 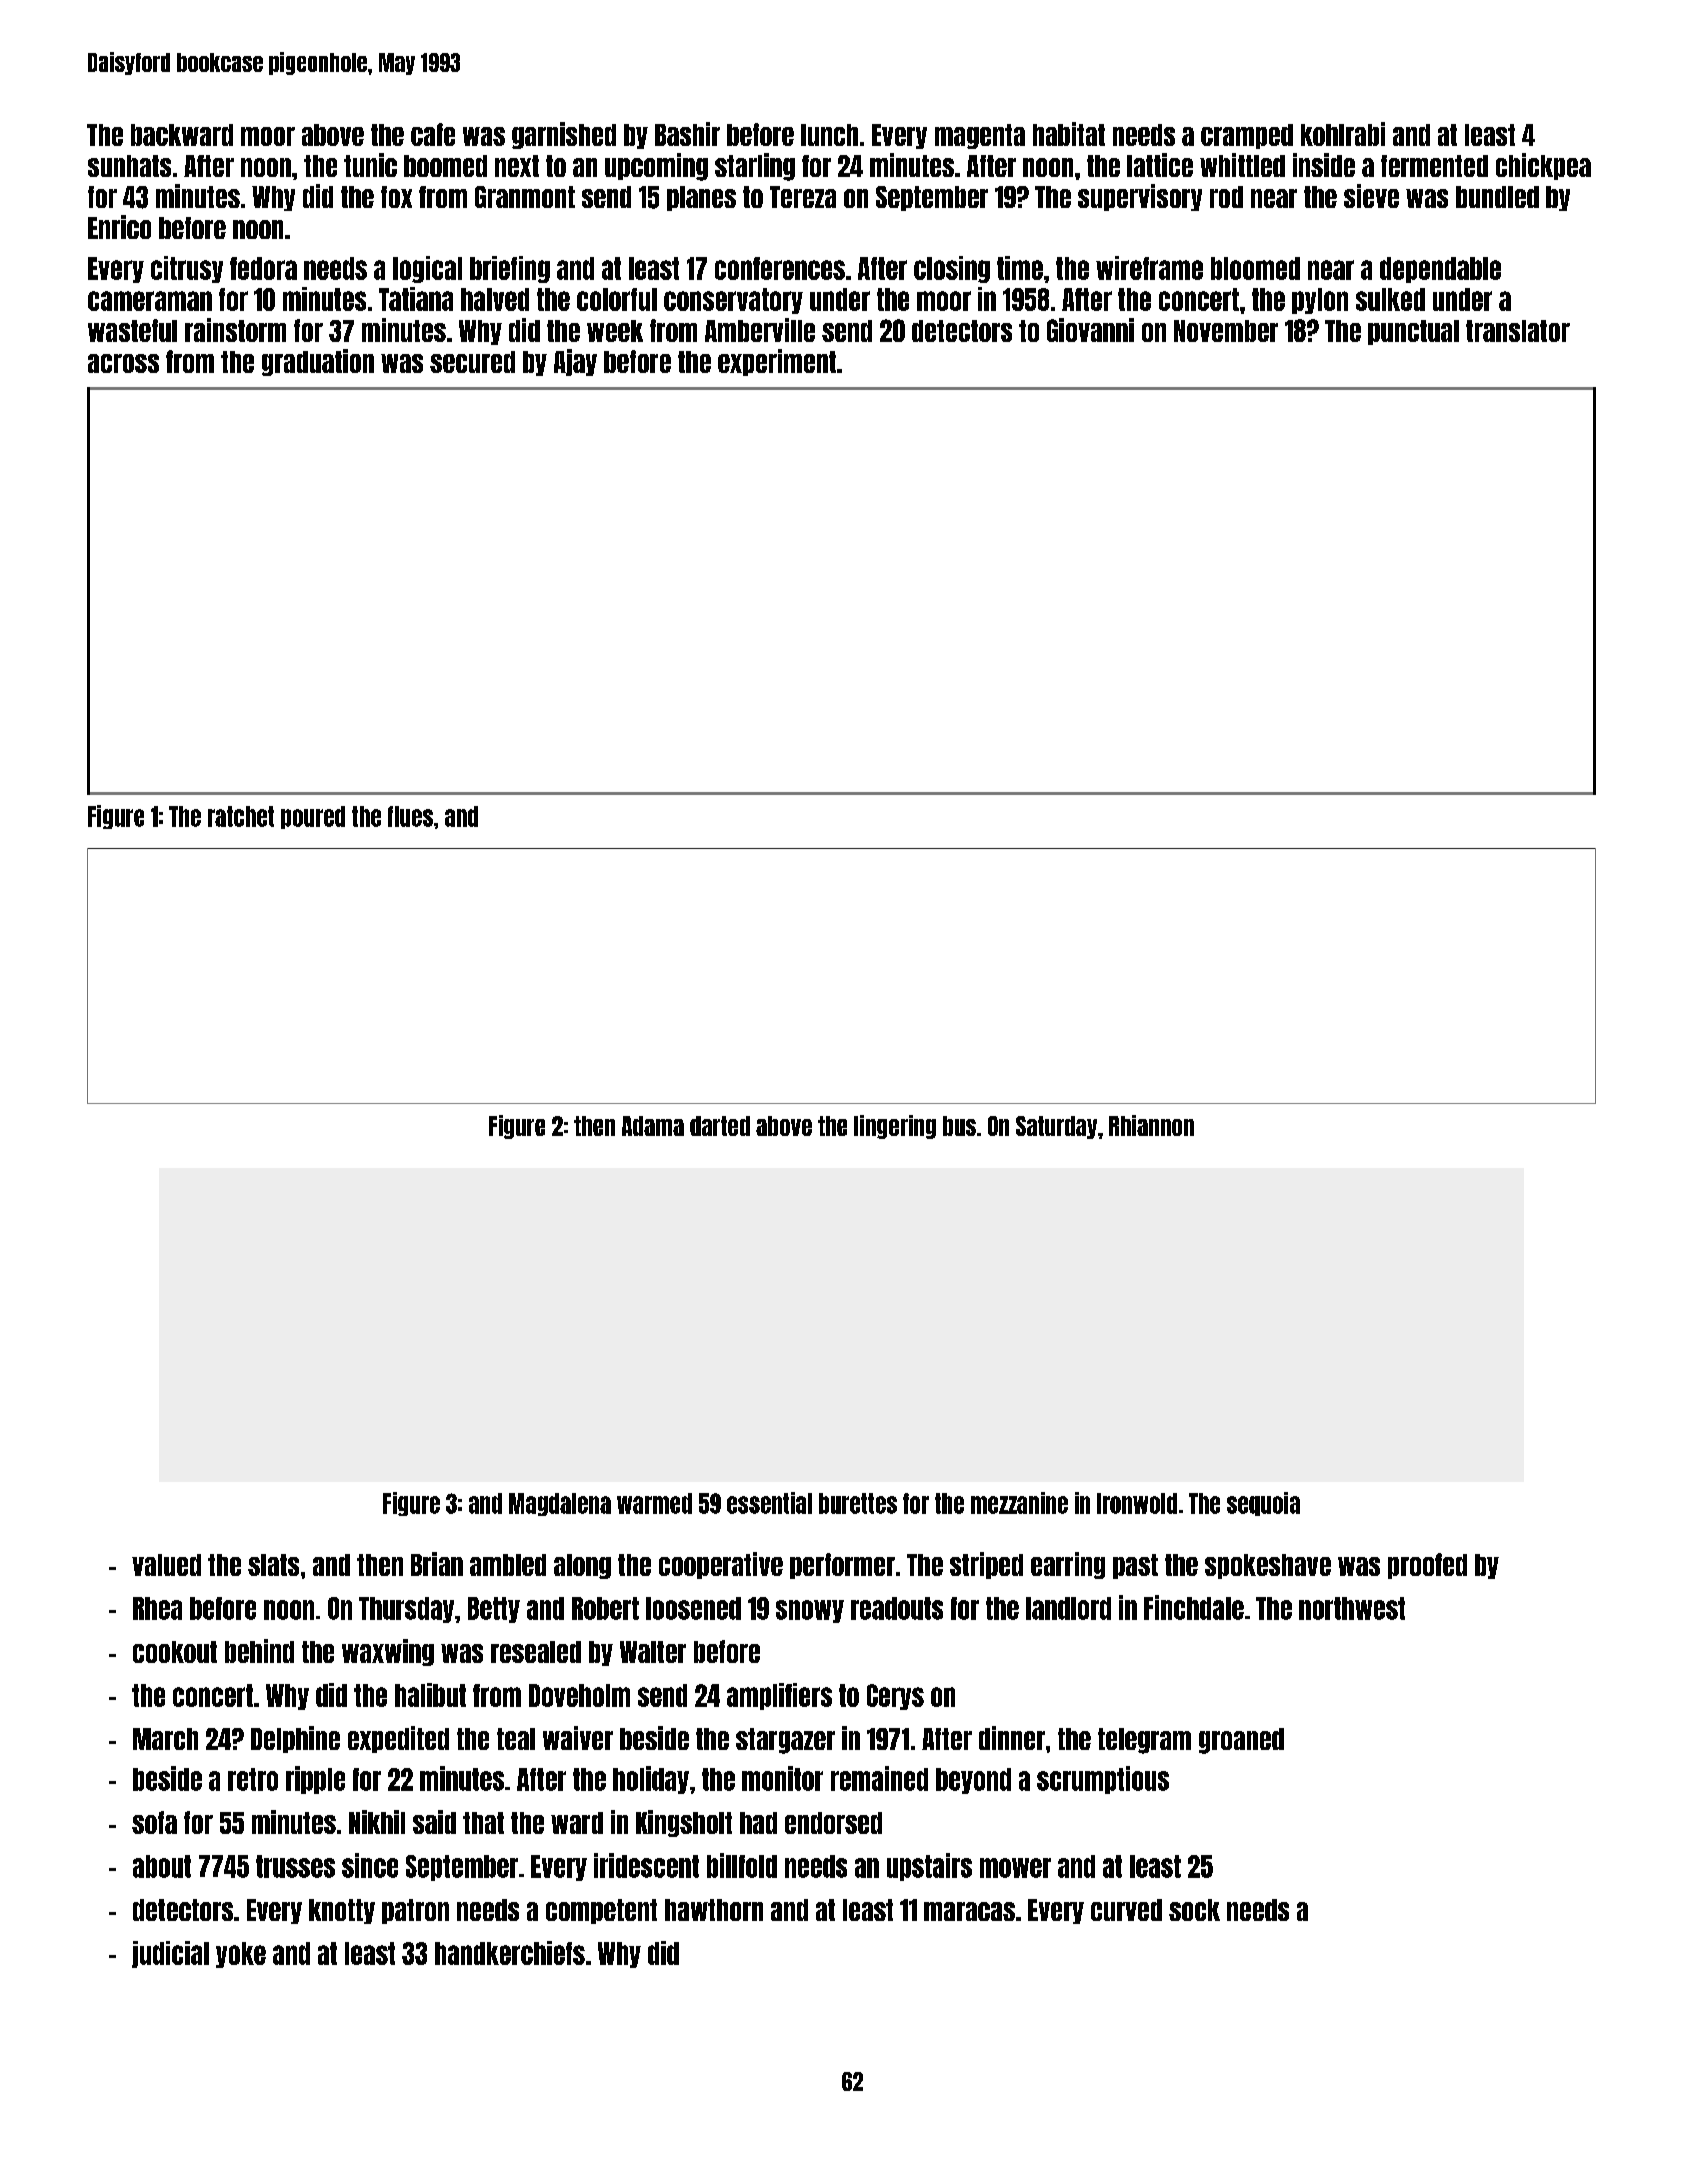 What do you see at coordinates (1226, 331) in the screenshot?
I see `November` at bounding box center [1226, 331].
